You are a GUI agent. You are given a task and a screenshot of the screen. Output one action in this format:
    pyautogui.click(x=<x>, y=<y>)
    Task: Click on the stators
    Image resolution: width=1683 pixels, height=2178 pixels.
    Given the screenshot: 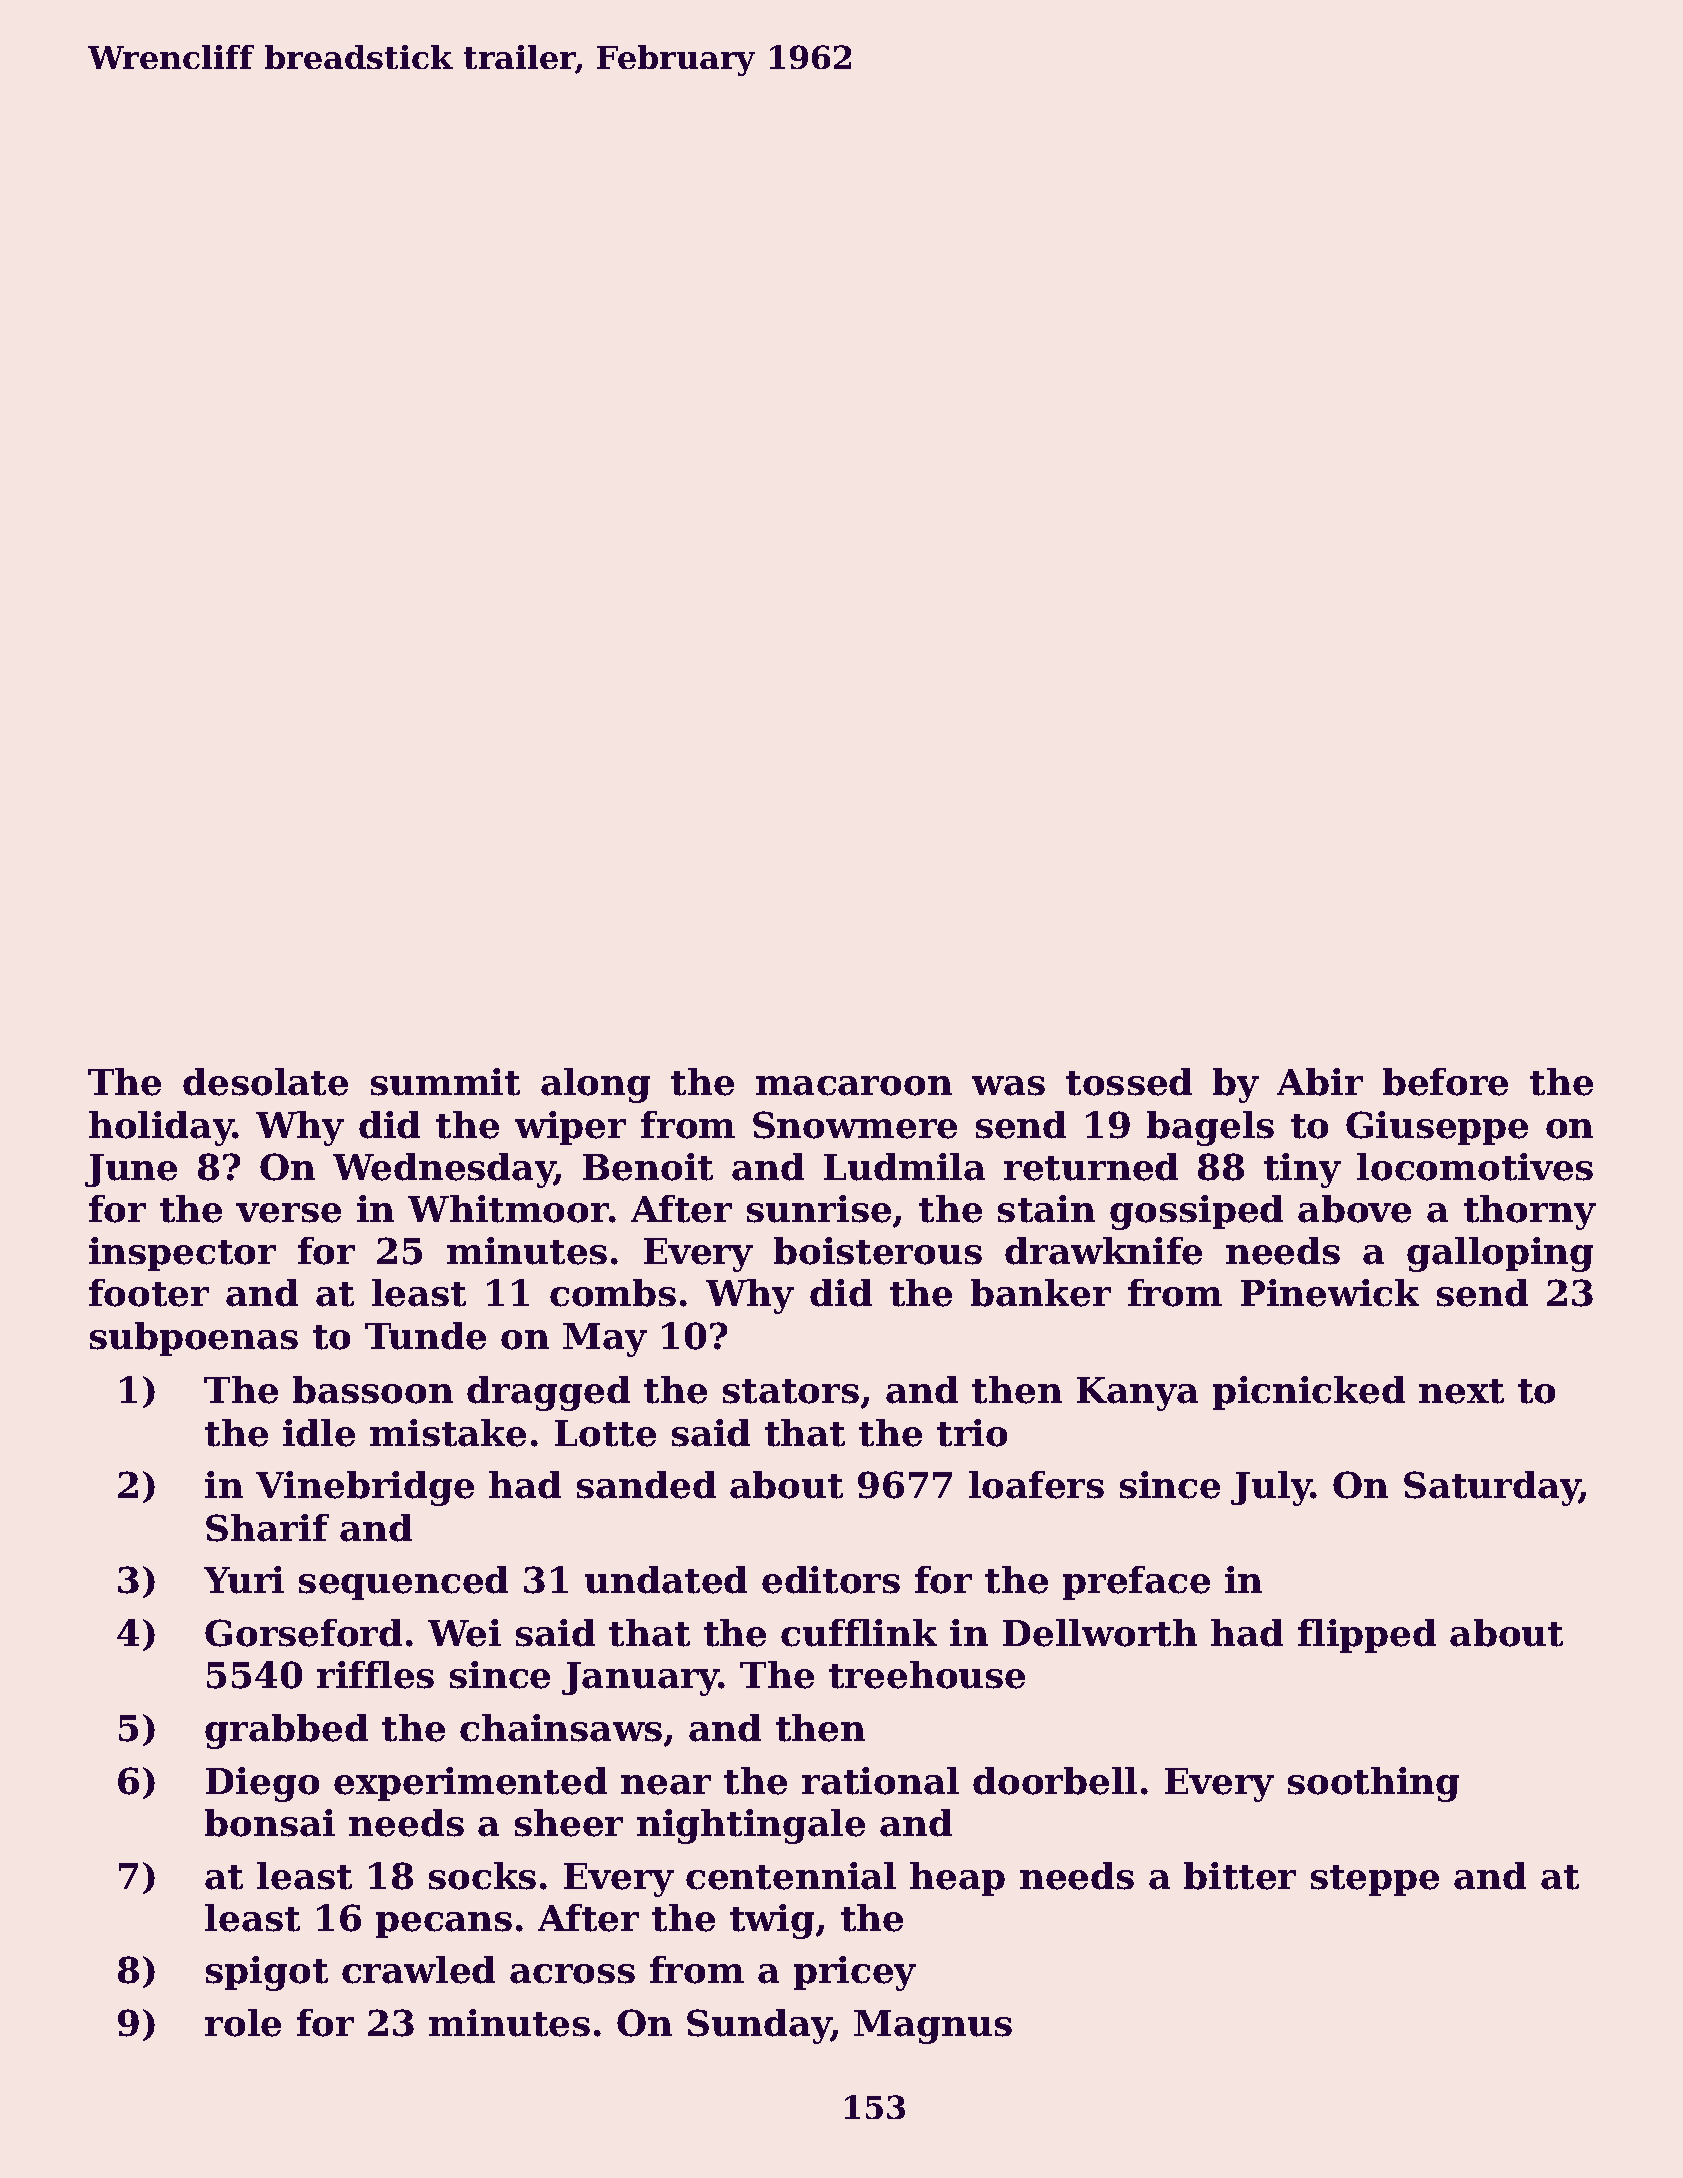 What is the action you would take?
    pyautogui.click(x=791, y=1391)
